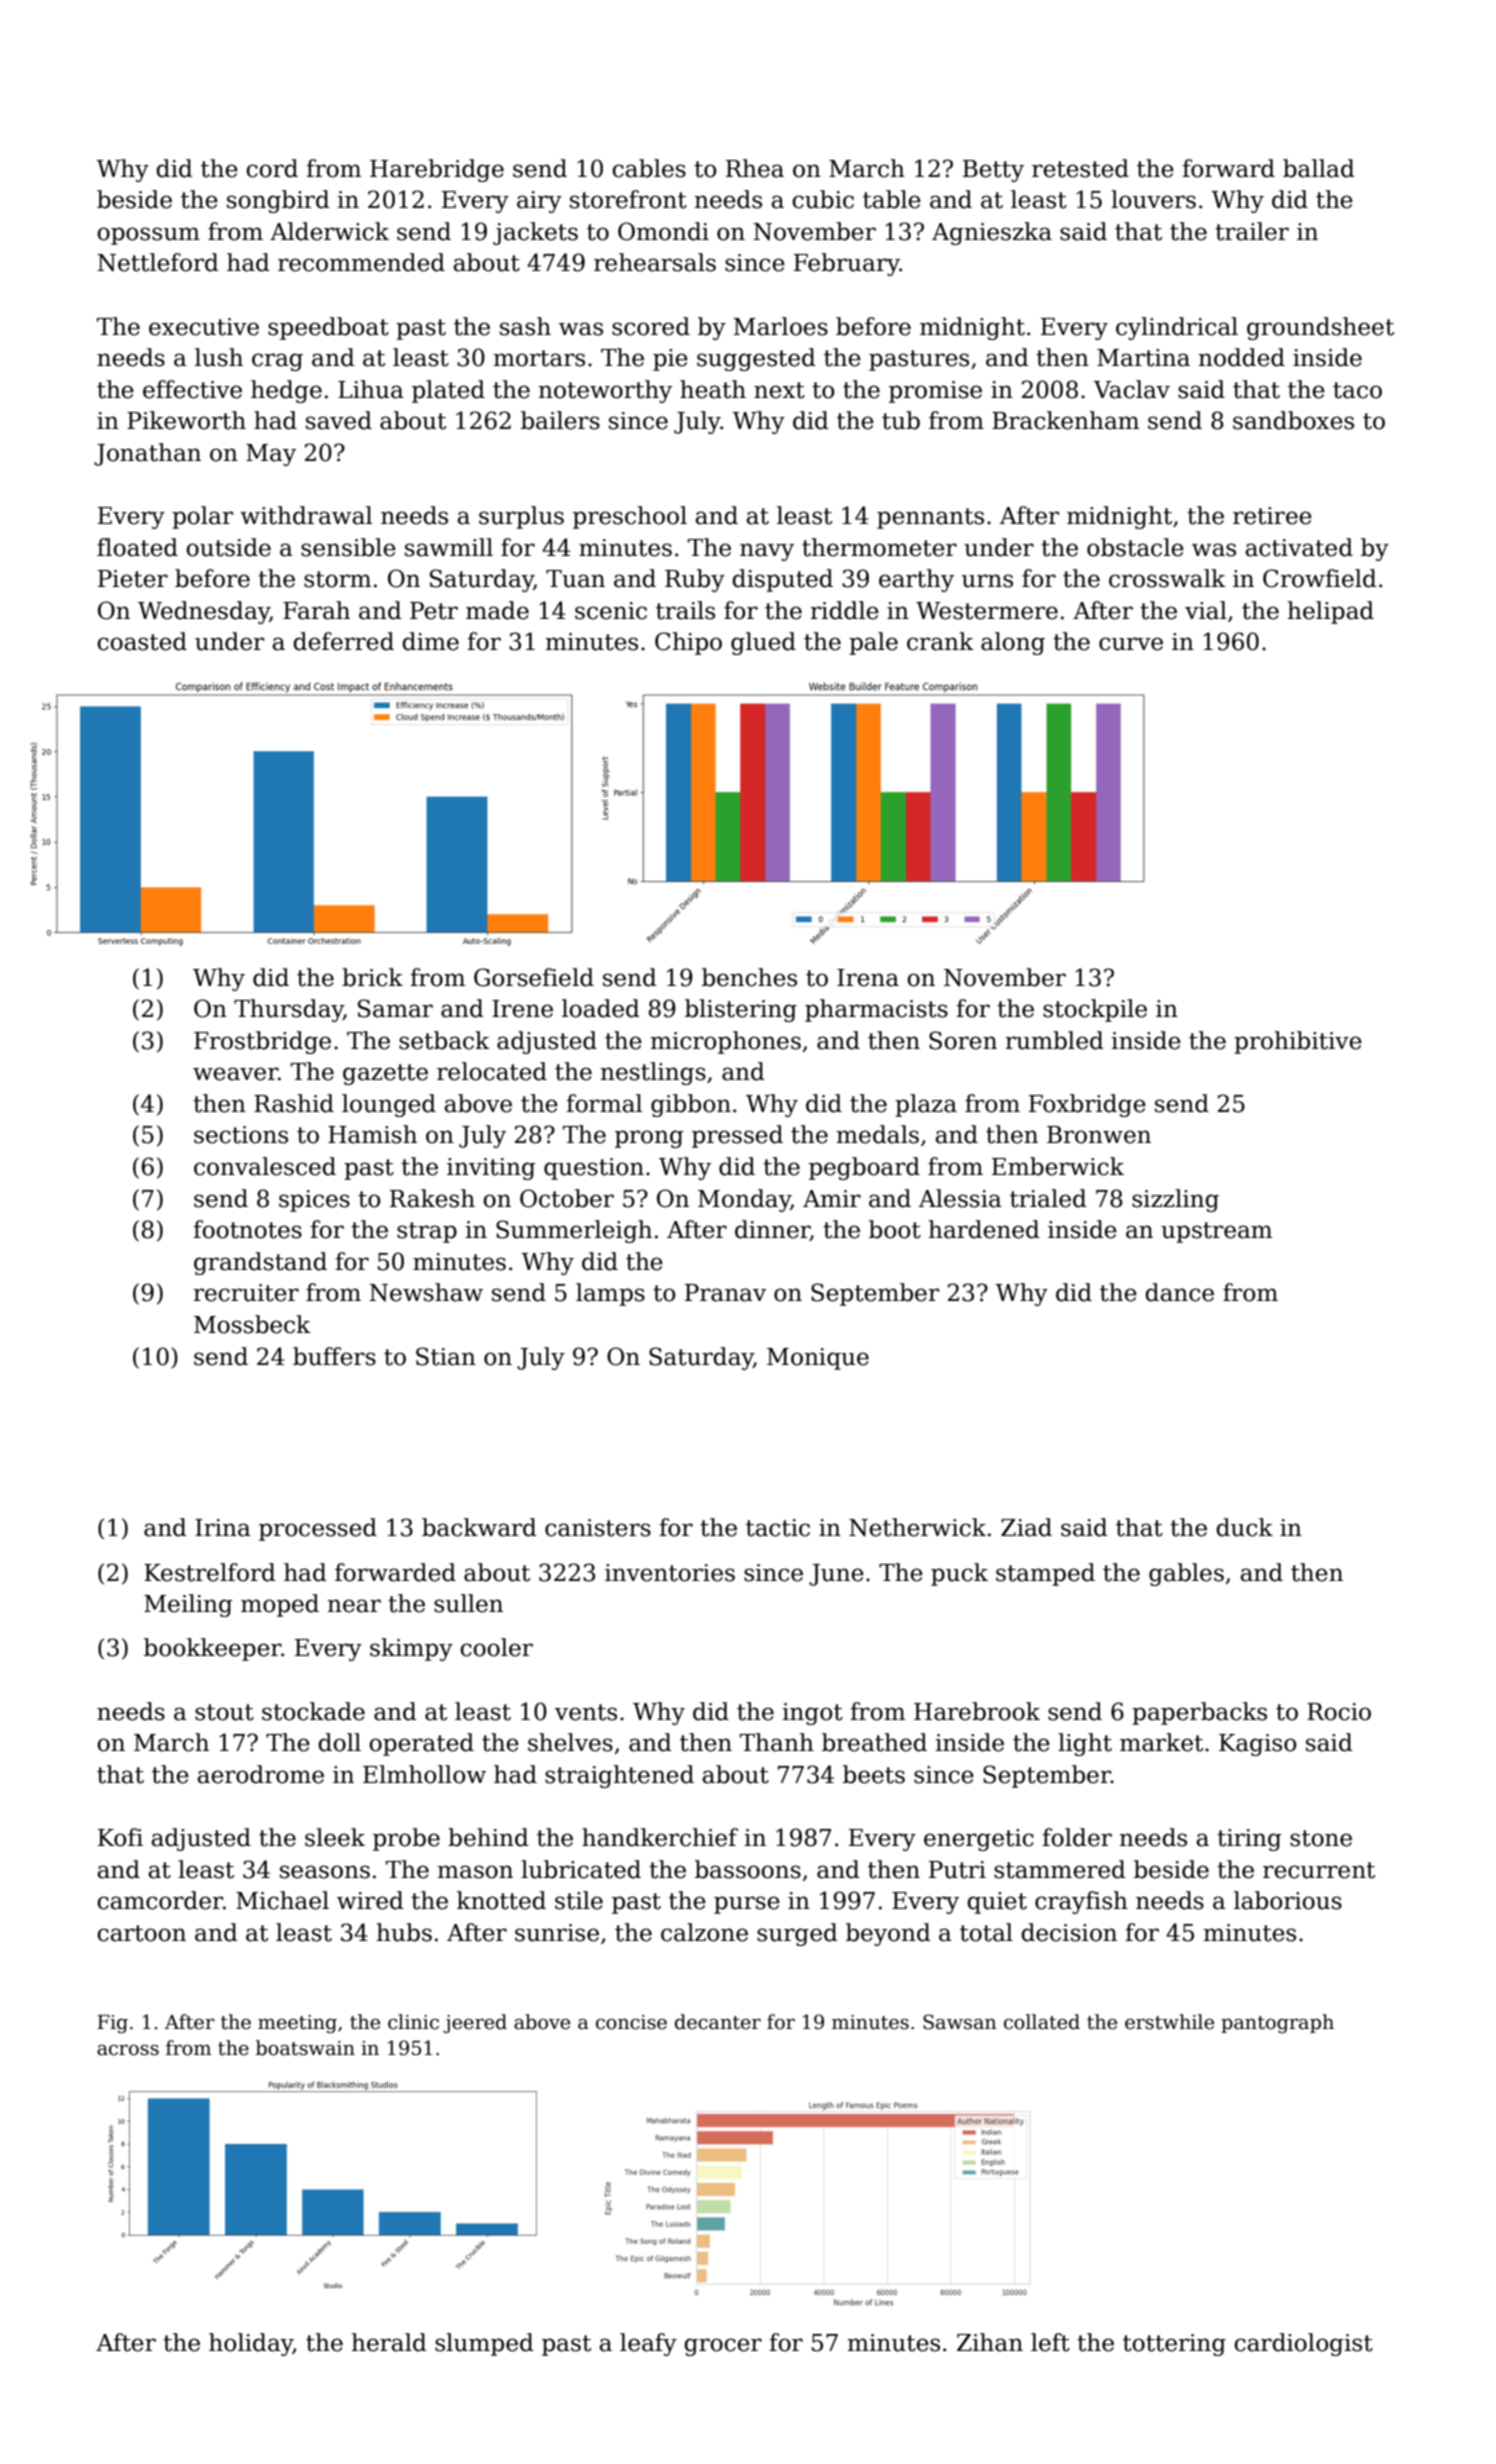  I want to click on Betty, so click(993, 171).
